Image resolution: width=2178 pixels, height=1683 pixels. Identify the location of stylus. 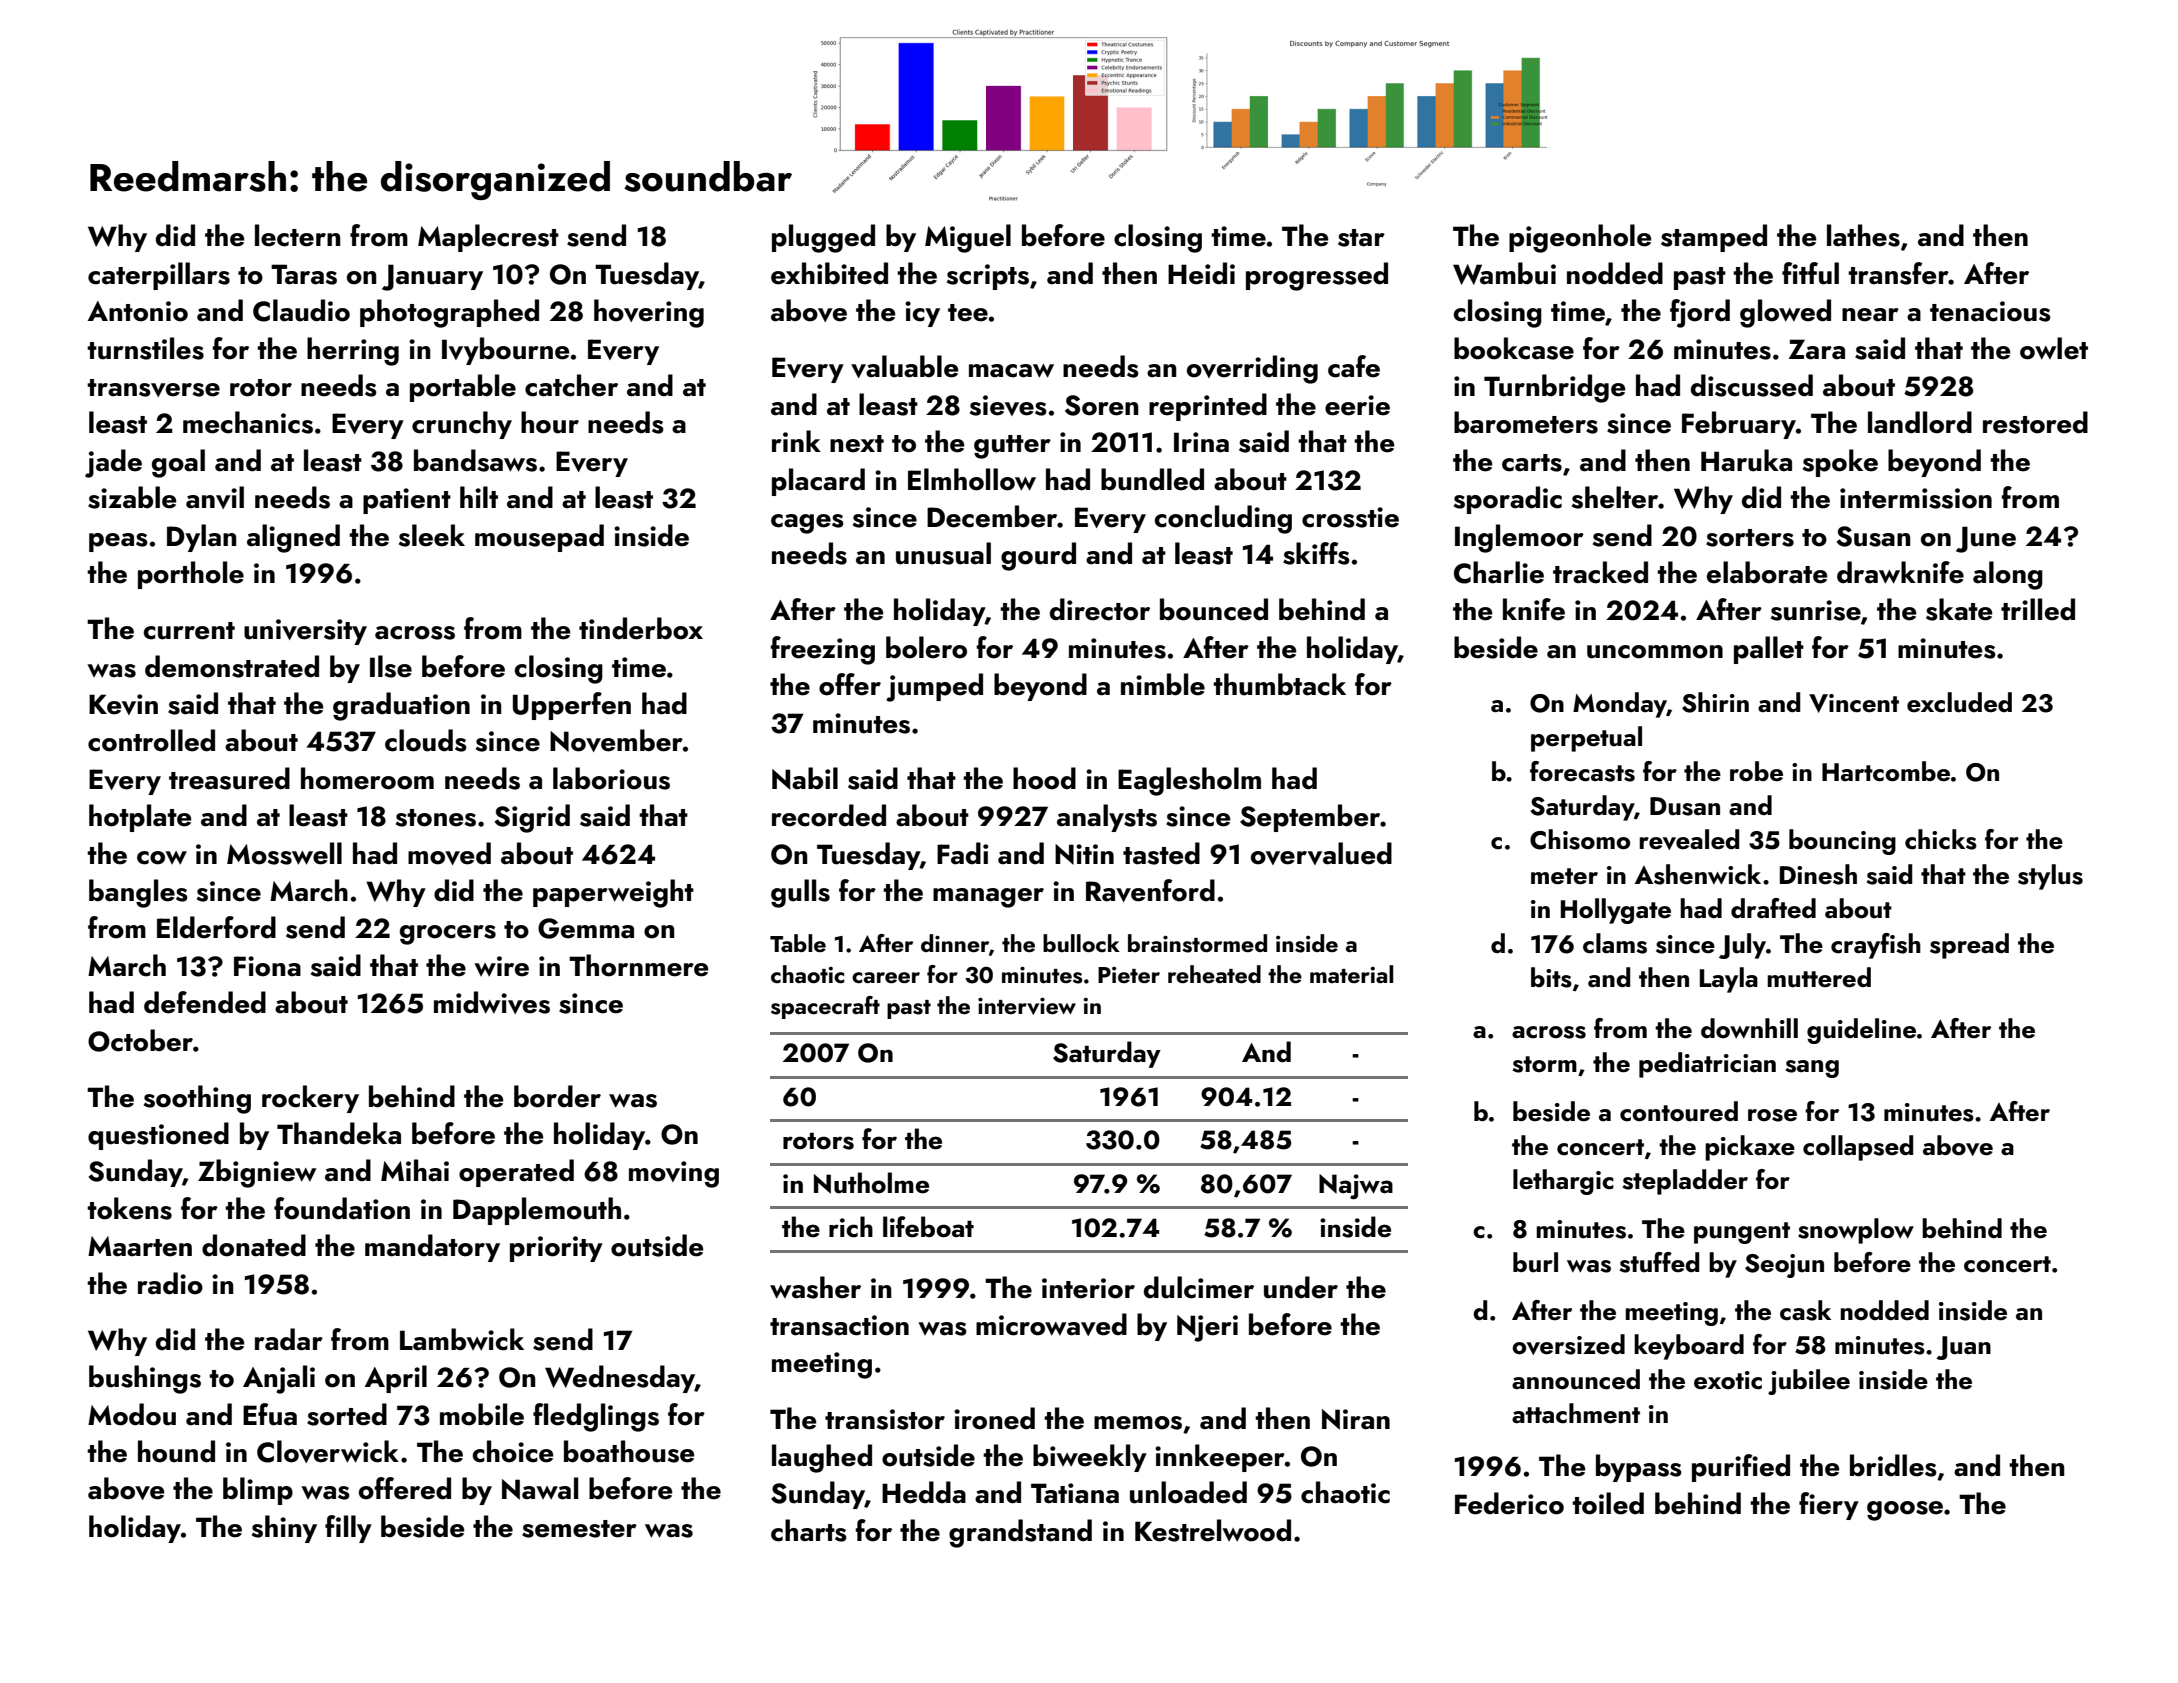
(2050, 877).
